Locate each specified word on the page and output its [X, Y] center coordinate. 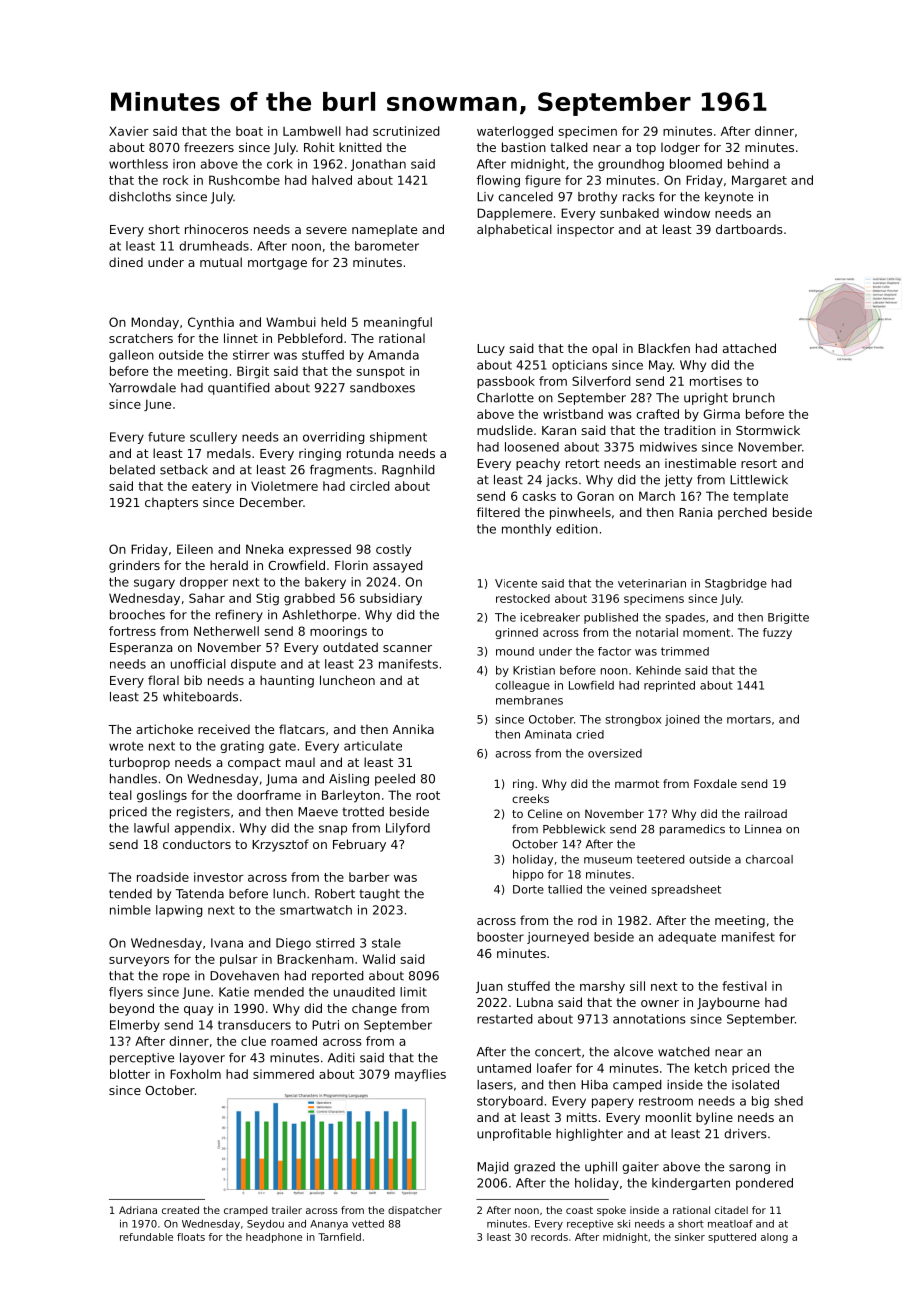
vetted [368, 1224]
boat [249, 131]
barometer [387, 246]
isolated [755, 1085]
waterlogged [515, 132]
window [687, 213]
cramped [246, 1211]
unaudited [364, 992]
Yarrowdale [142, 388]
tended [130, 894]
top [646, 149]
